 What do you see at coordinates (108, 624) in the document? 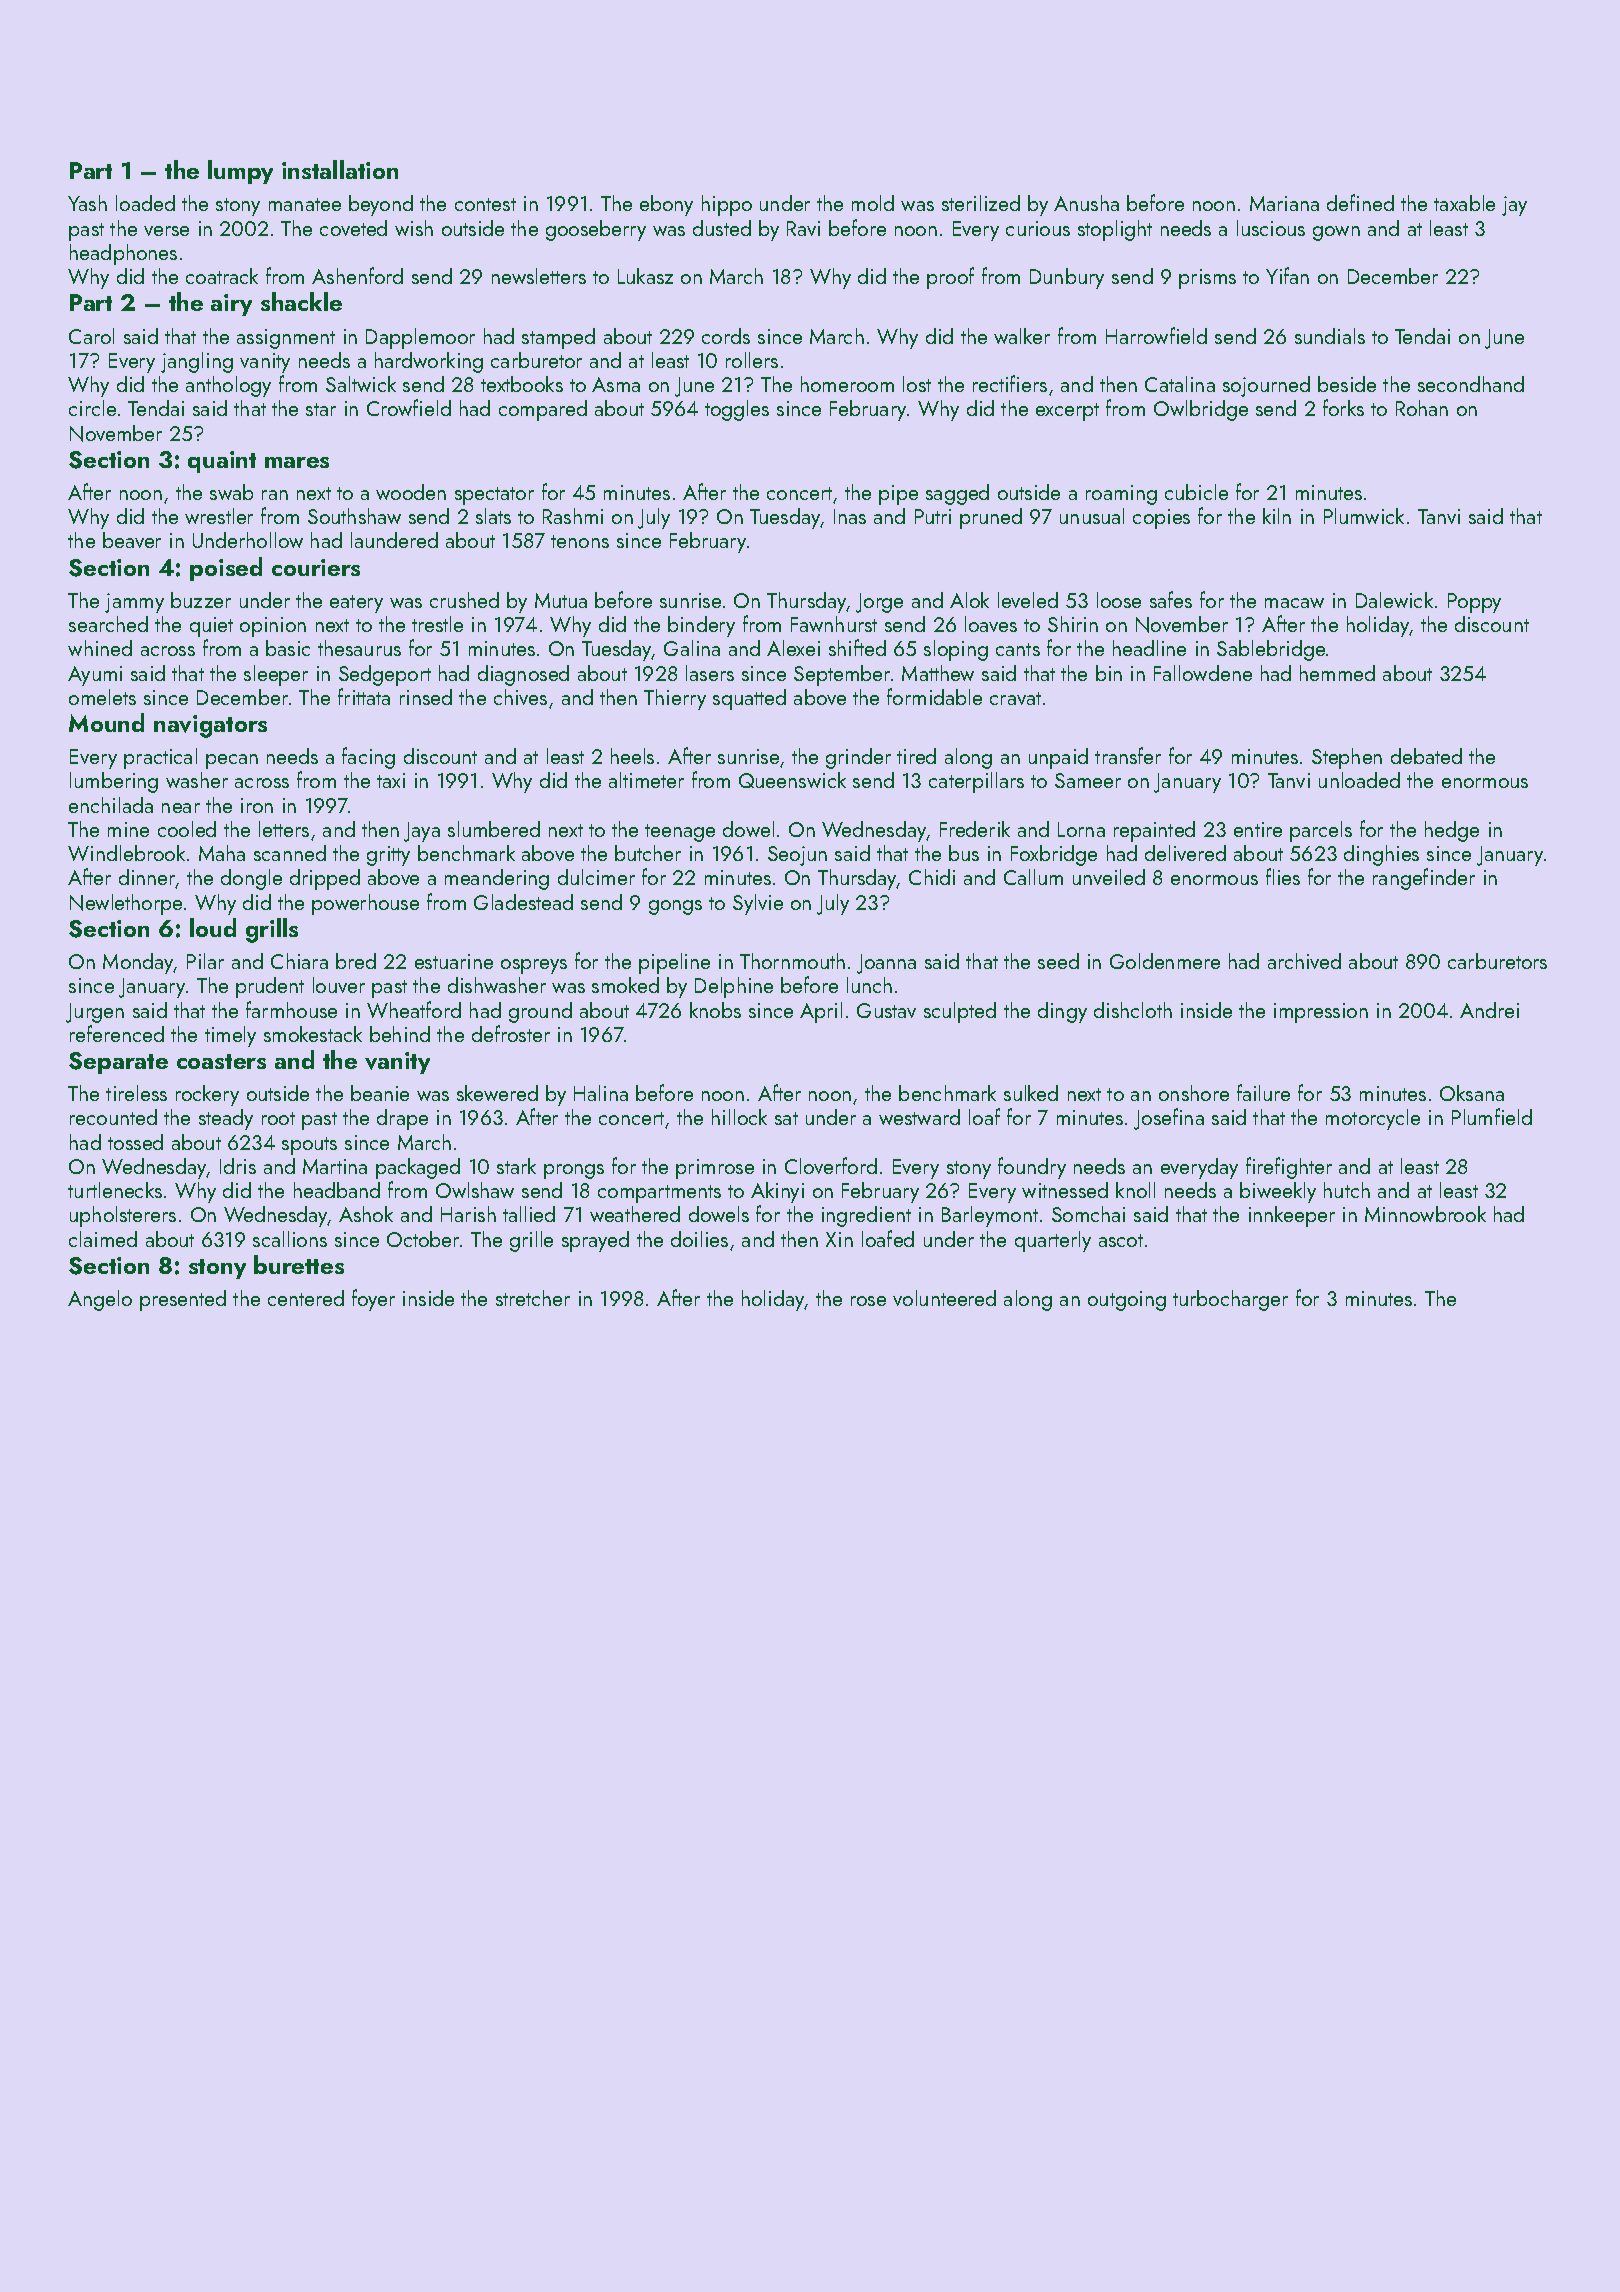
I see `searched` at bounding box center [108, 624].
